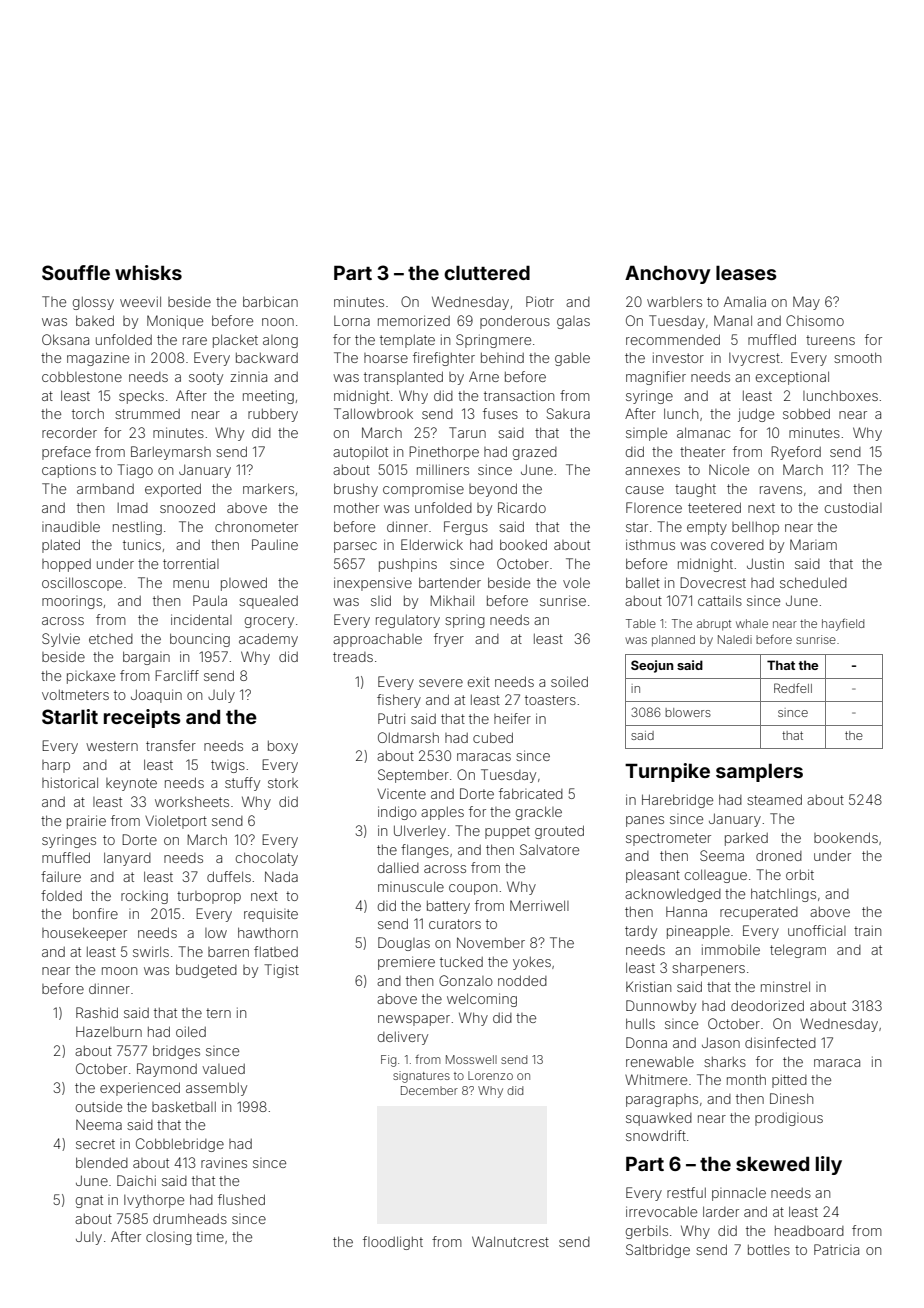 The width and height of the page is (924, 1308). What do you see at coordinates (99, 1106) in the page?
I see `outside` at bounding box center [99, 1106].
